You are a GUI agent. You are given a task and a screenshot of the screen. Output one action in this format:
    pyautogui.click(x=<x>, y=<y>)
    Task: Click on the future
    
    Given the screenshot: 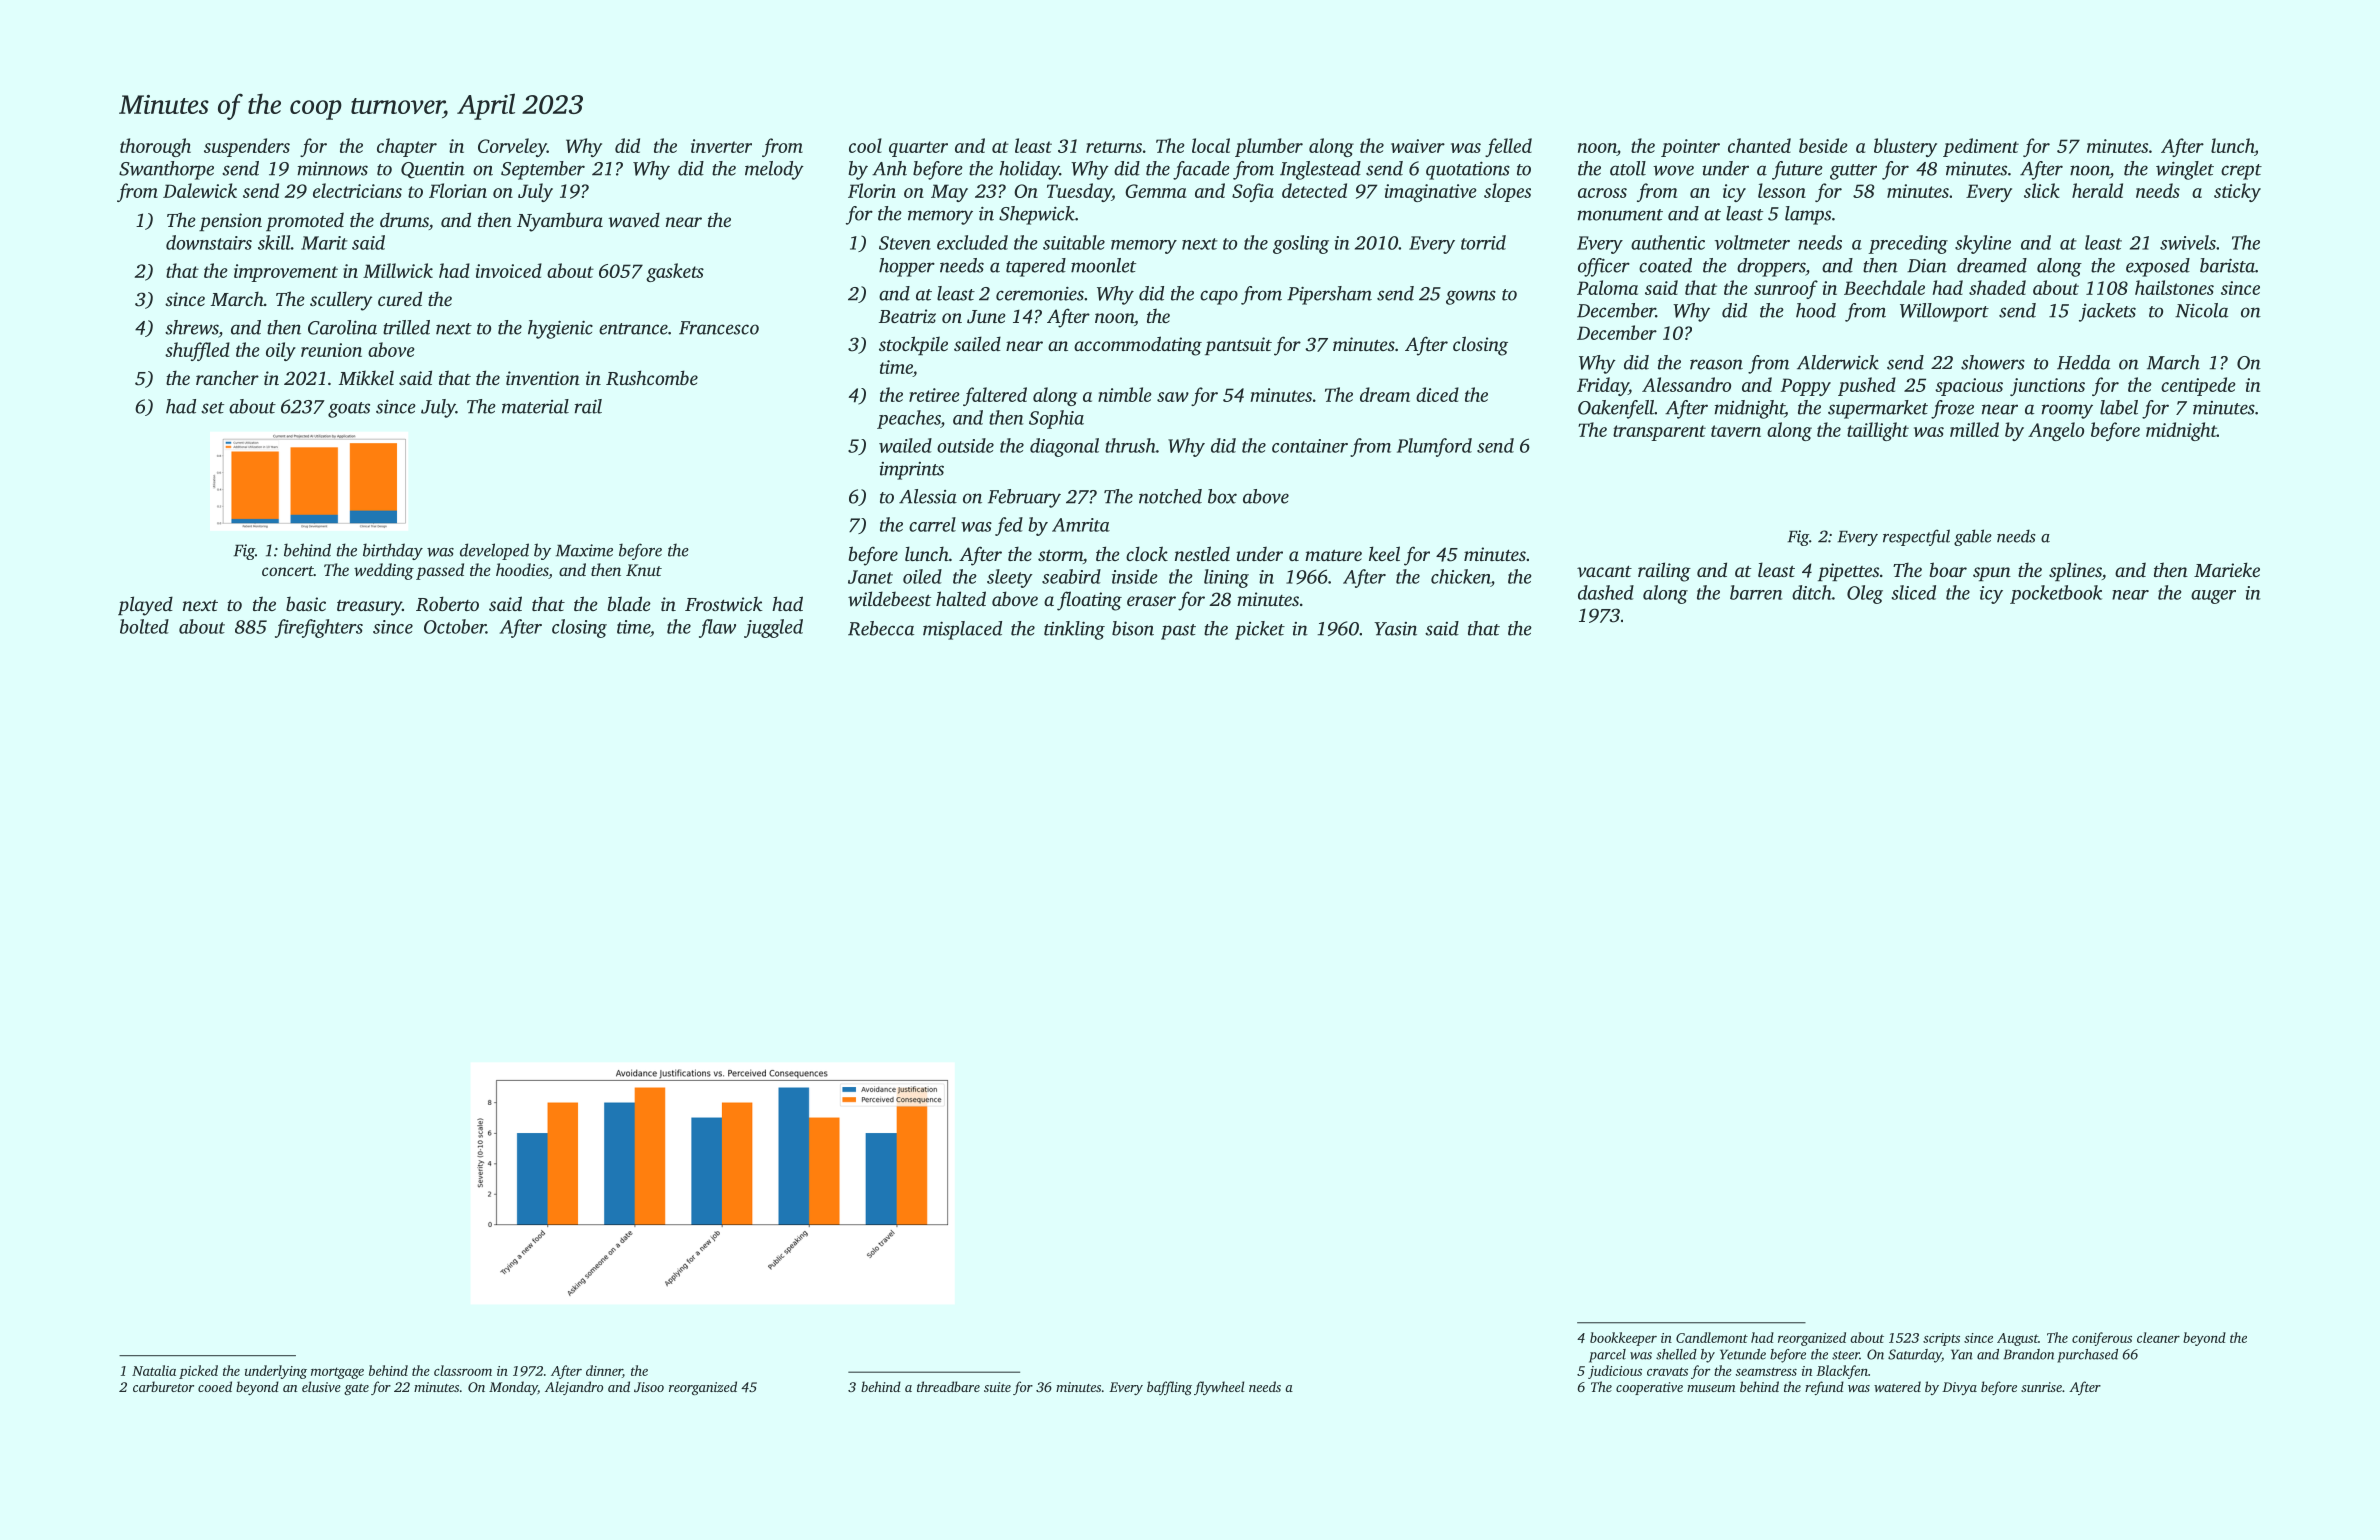 What is the action you would take?
    pyautogui.click(x=1797, y=170)
